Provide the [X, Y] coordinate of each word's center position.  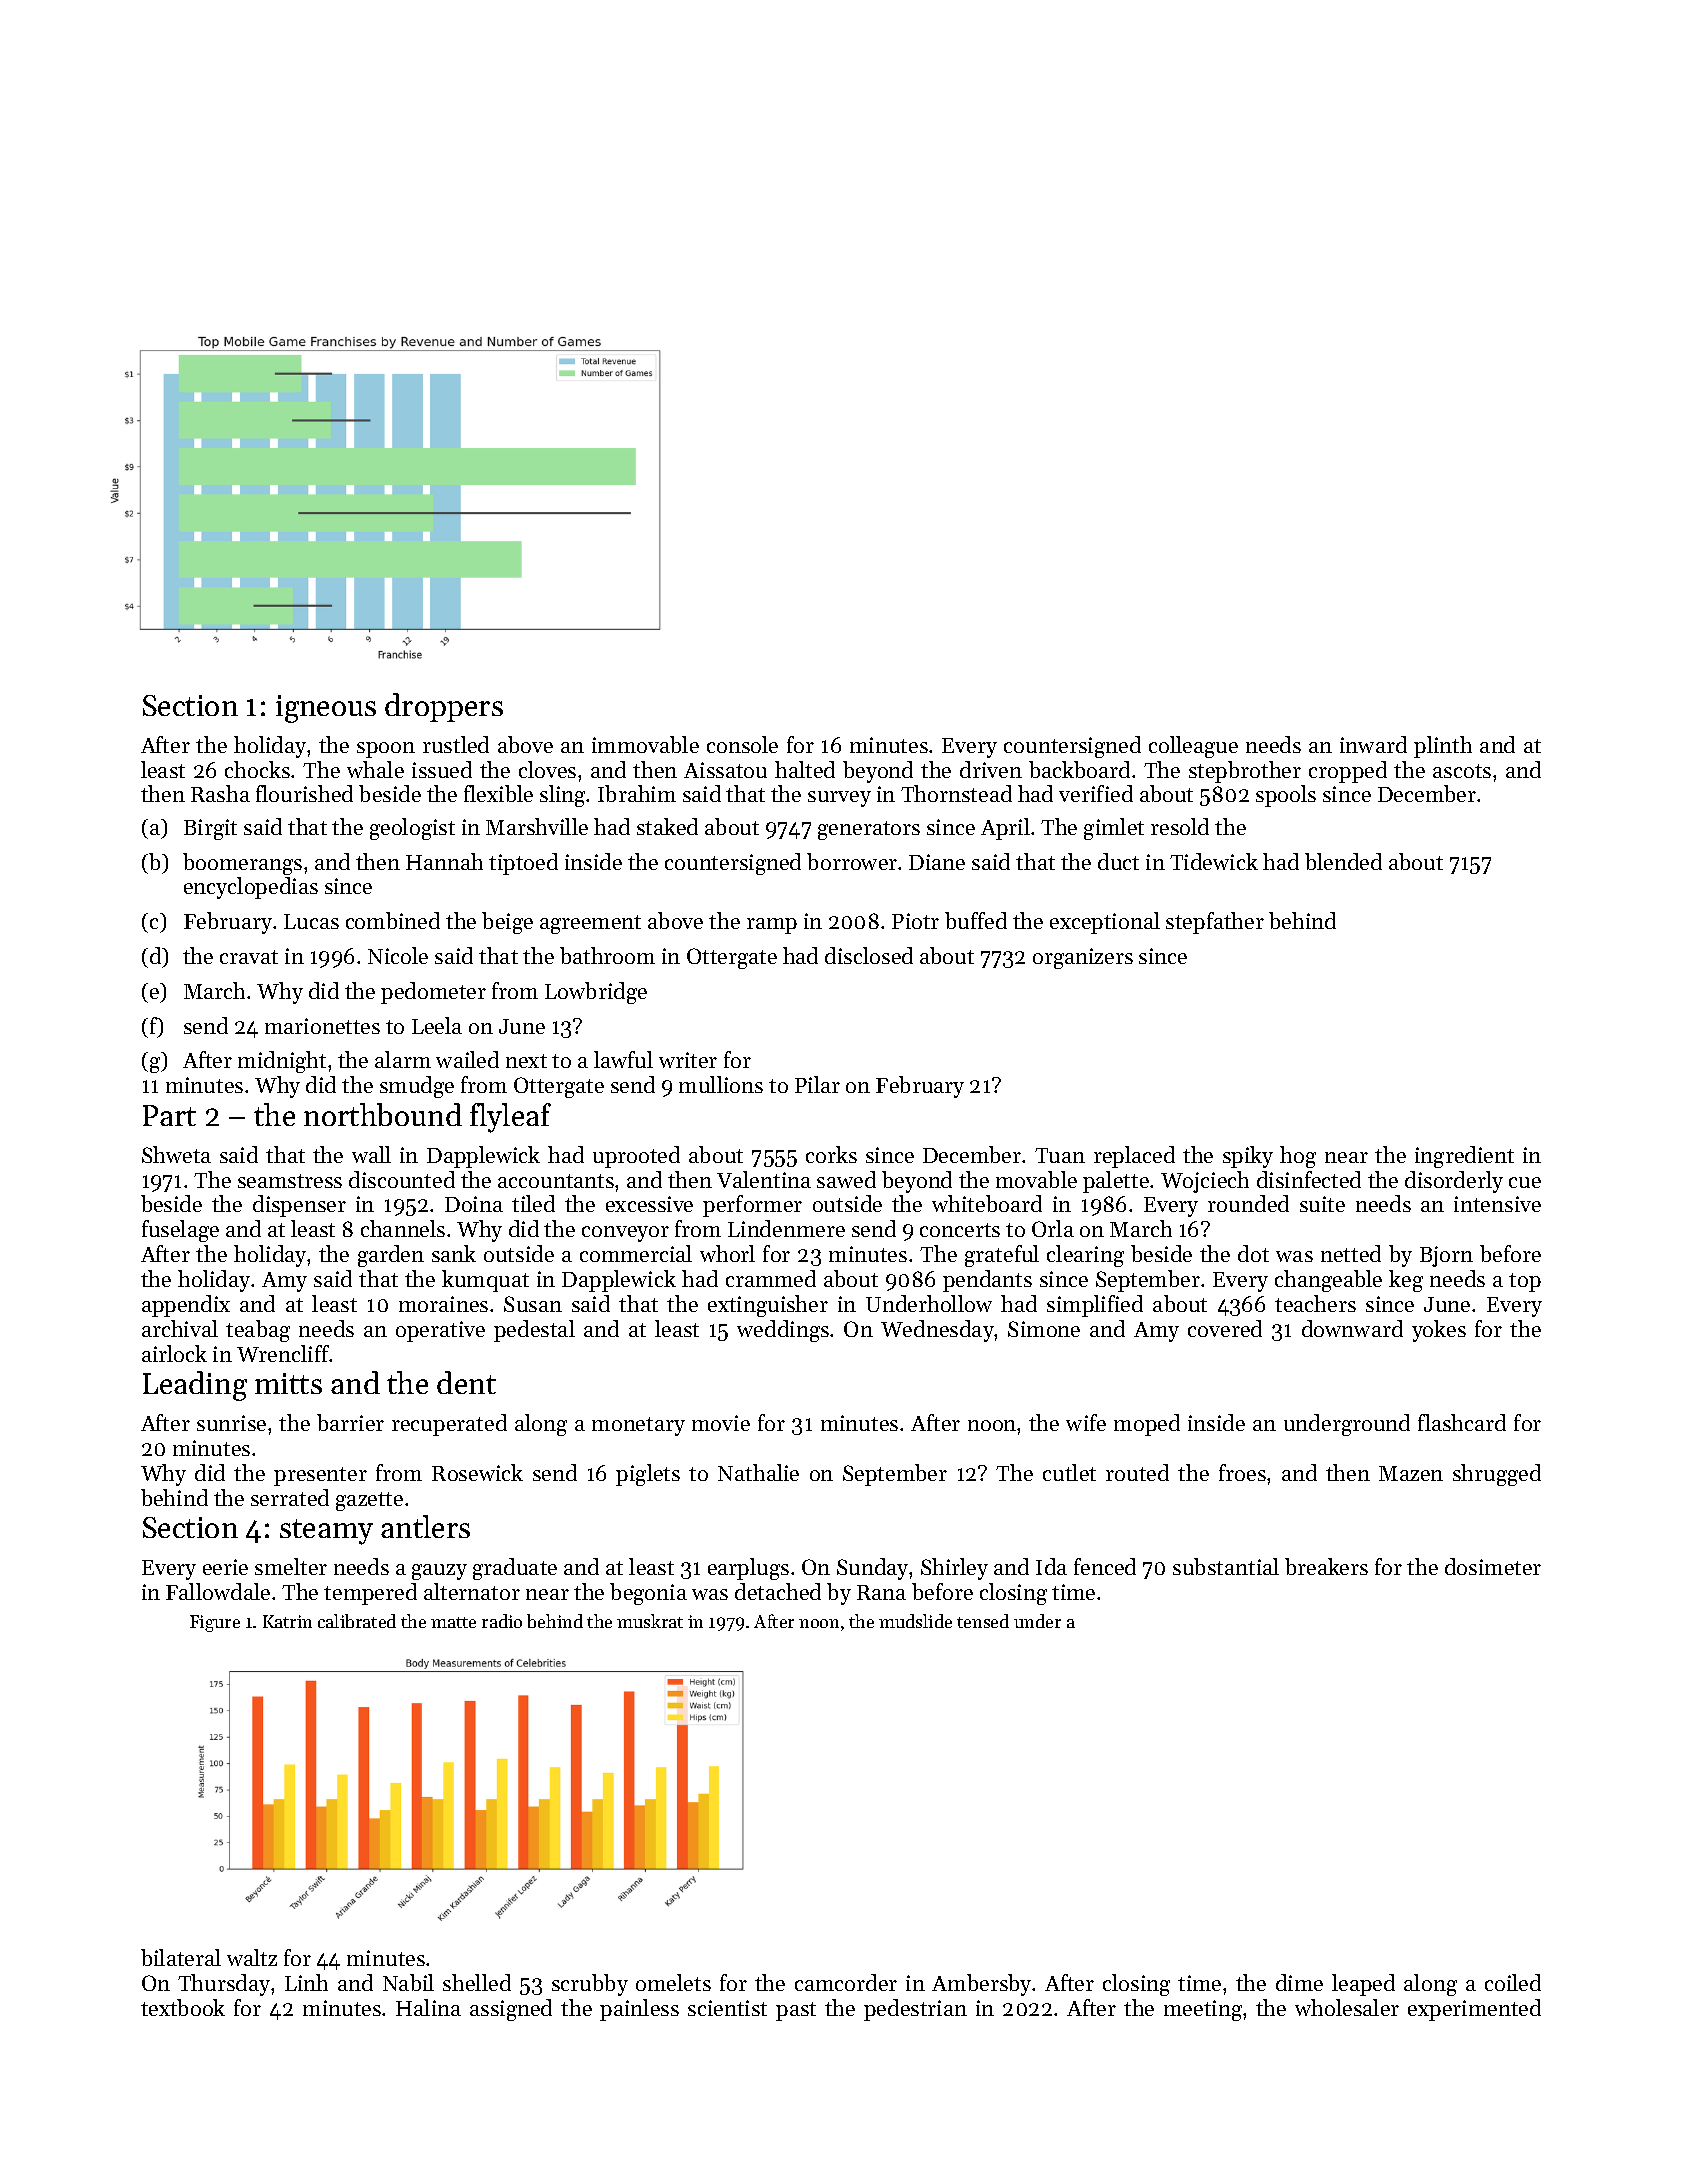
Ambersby [982, 1985]
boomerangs [242, 864]
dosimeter [1493, 1566]
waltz [252, 1957]
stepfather [1215, 923]
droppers [444, 707]
